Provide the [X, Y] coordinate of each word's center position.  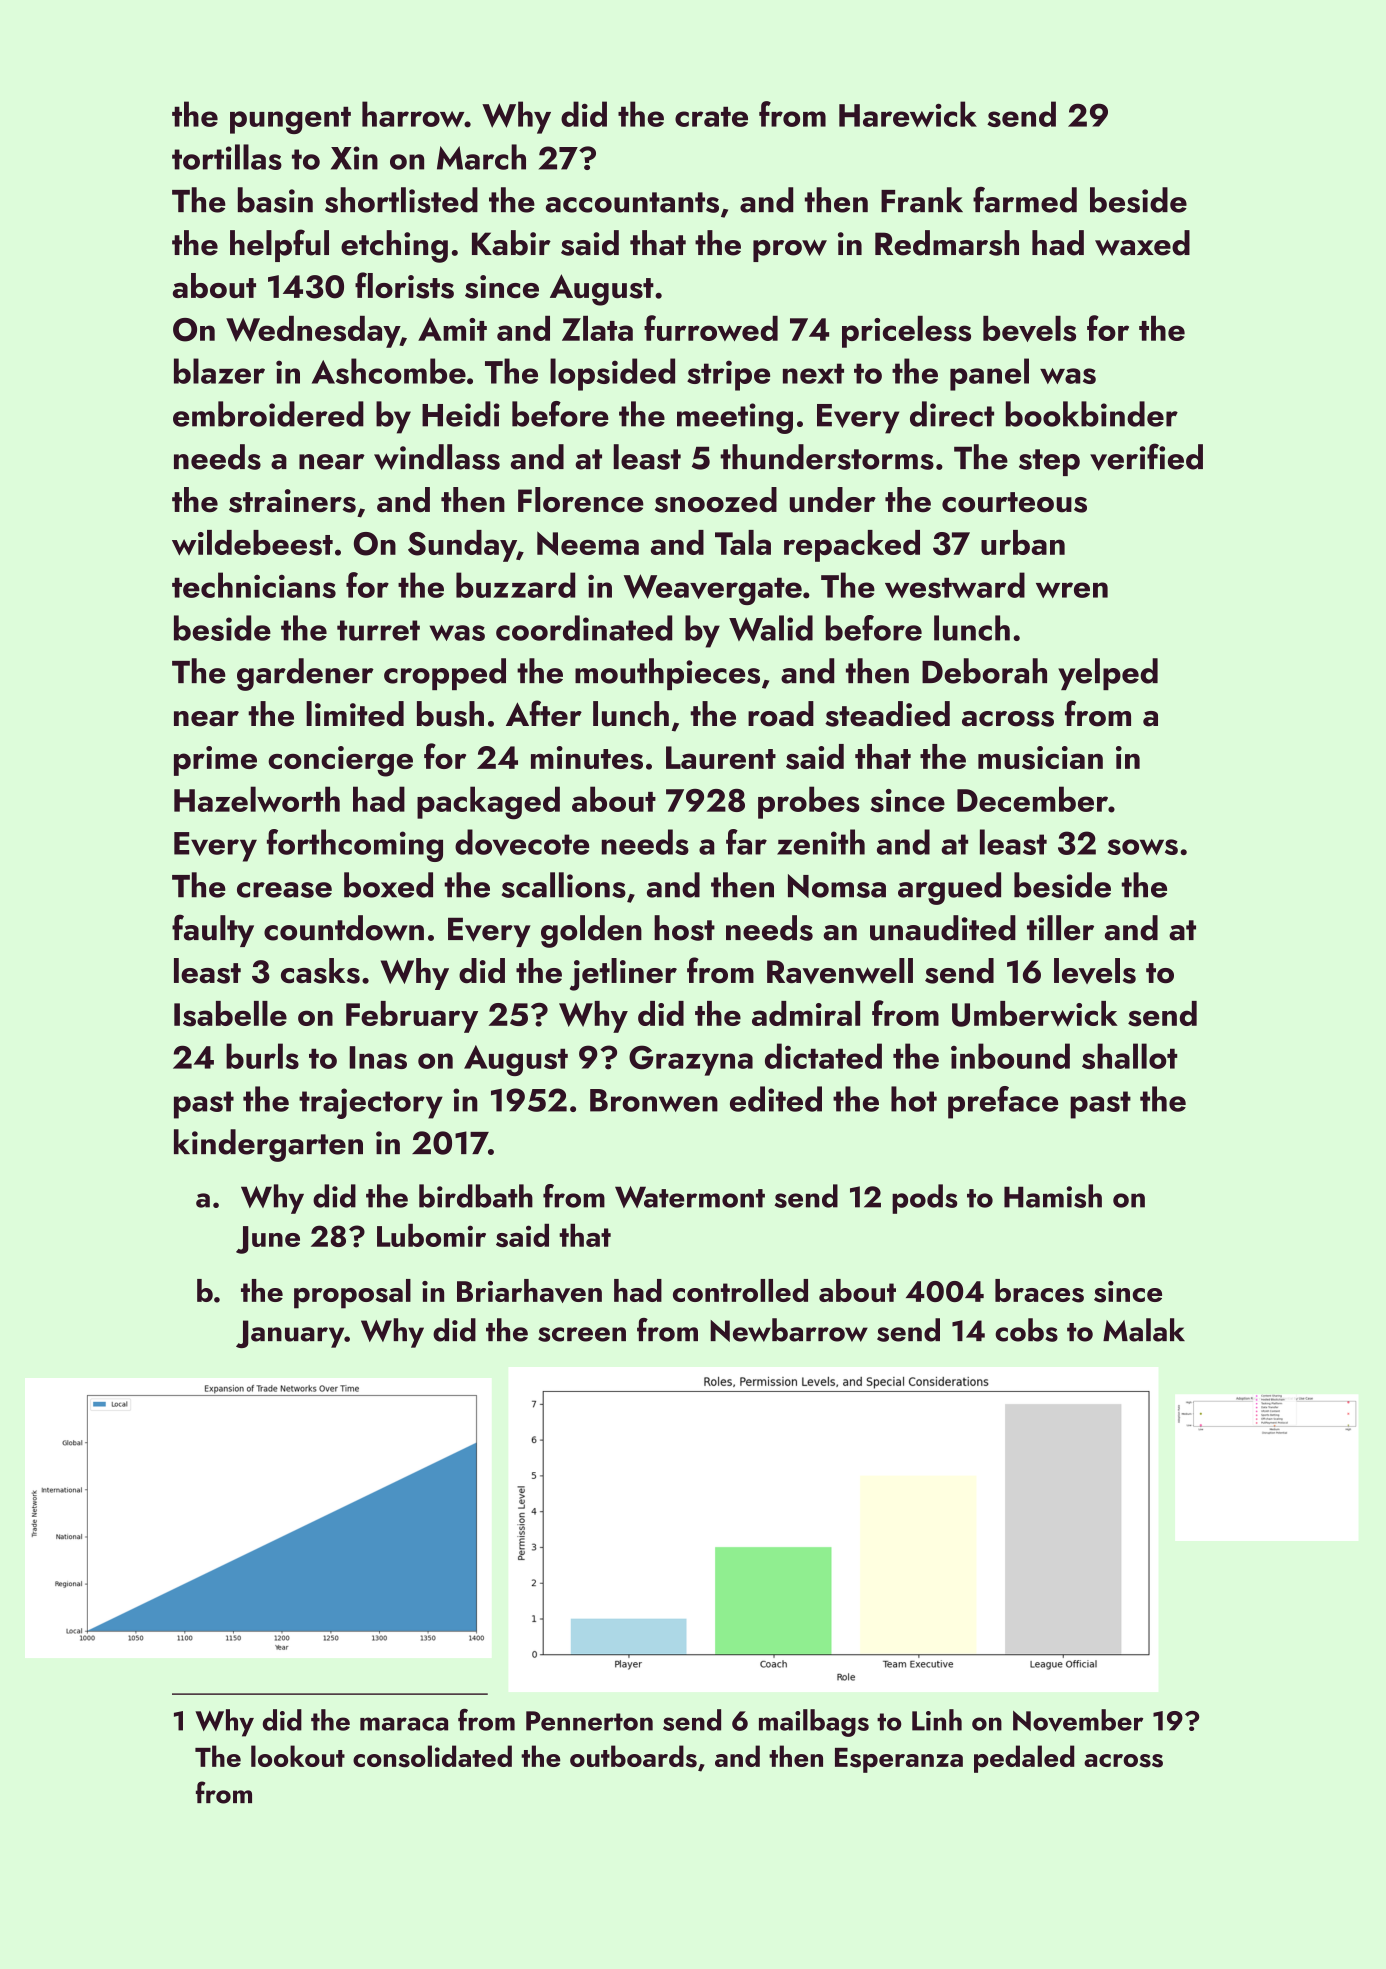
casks [320, 971]
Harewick [908, 114]
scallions [564, 885]
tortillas [227, 157]
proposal [352, 1294]
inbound [1010, 1056]
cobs [1026, 1330]
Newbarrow [789, 1330]
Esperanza [899, 1760]
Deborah [984, 671]
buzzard [515, 585]
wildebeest [252, 543]
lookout [298, 1756]
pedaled [1024, 1759]
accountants [632, 202]
